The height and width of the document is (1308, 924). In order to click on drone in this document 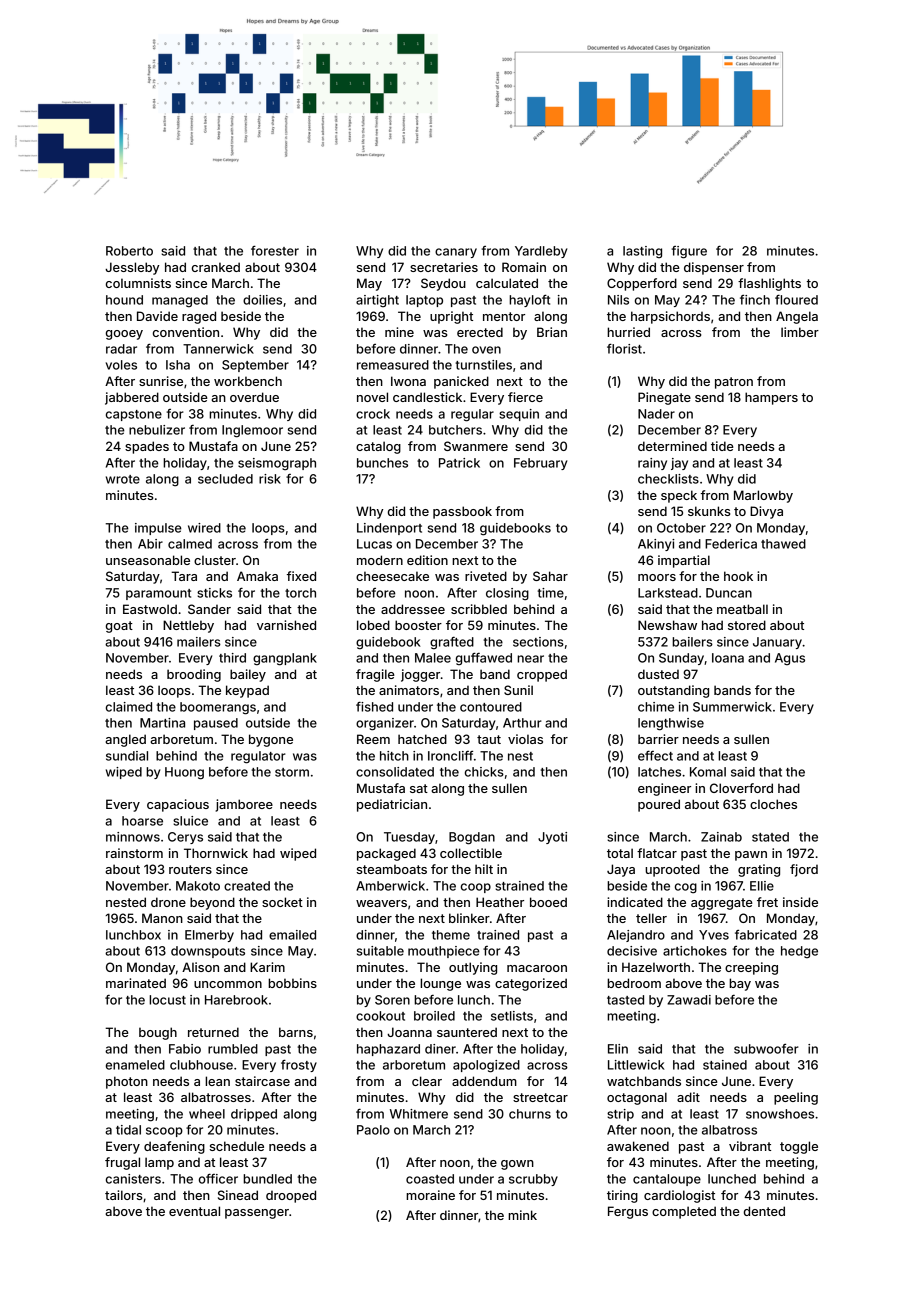, I will do `click(168, 902)`.
